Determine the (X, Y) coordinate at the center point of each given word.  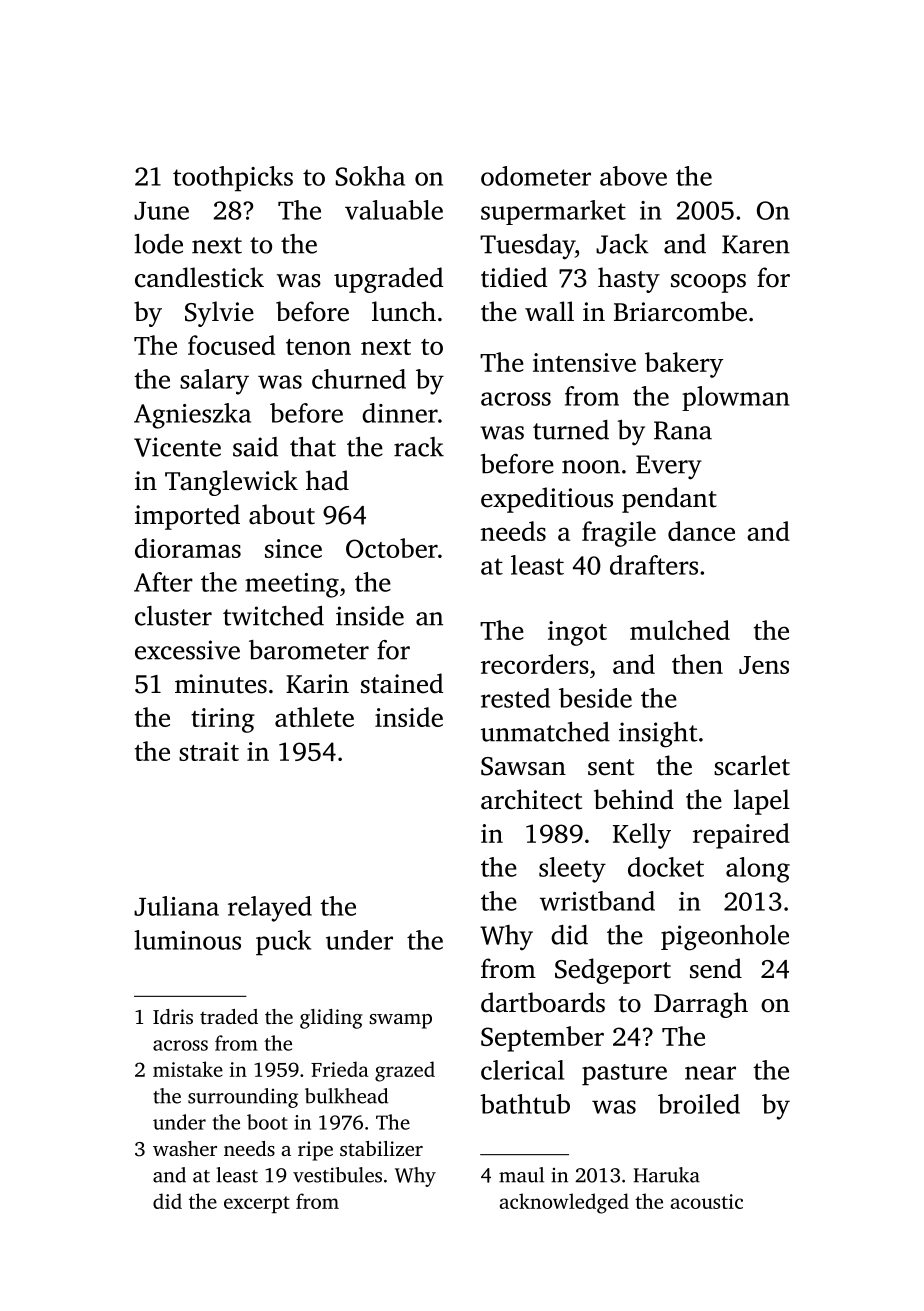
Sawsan (523, 766)
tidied (514, 277)
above (633, 176)
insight (658, 735)
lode (159, 244)
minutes (221, 684)
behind (634, 799)
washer (185, 1148)
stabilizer (381, 1148)
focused (231, 345)
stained (402, 683)
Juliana (176, 906)
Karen (756, 244)
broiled (699, 1104)
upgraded (388, 280)
